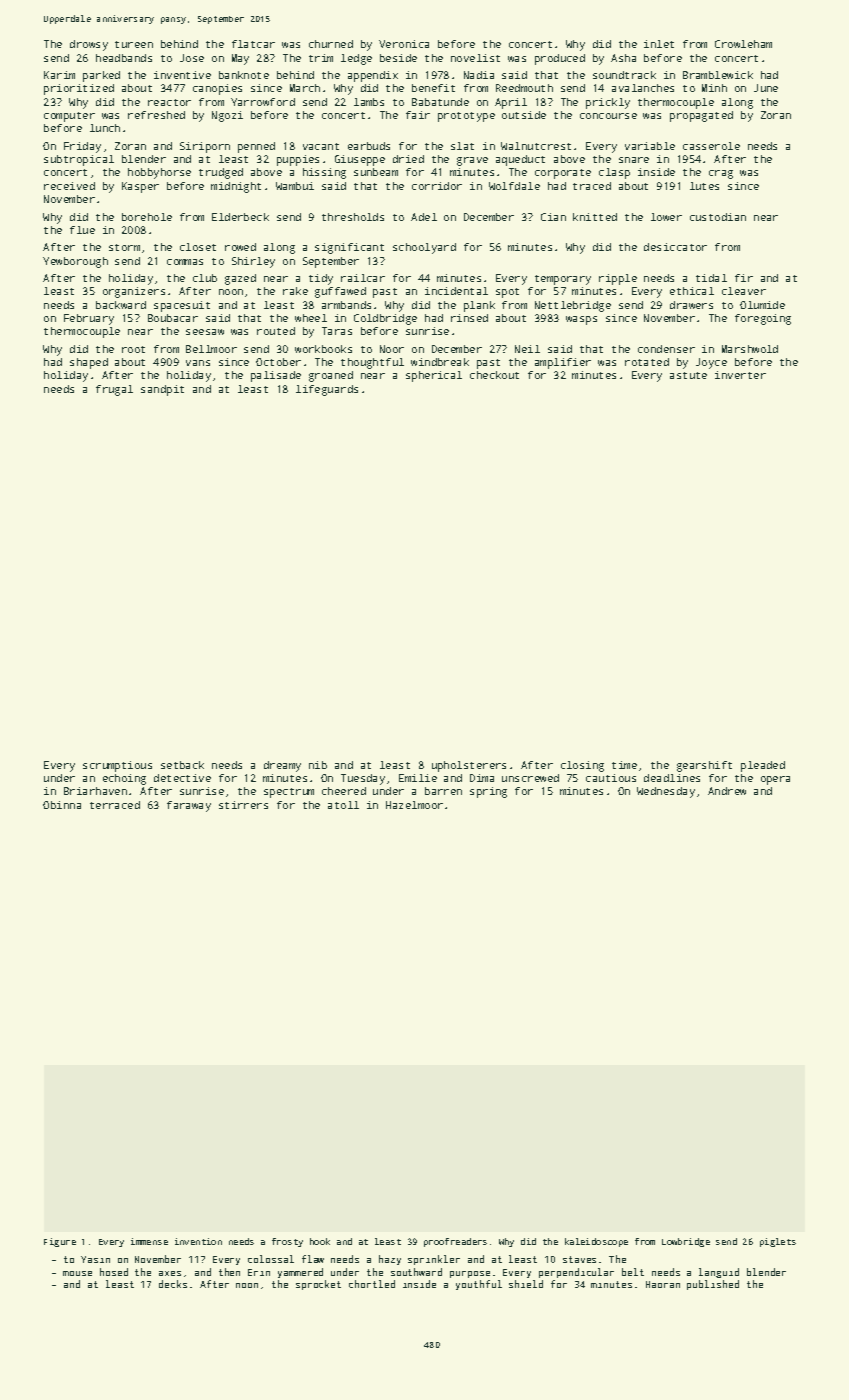 The height and width of the document is (1400, 849). I want to click on piglets, so click(778, 1242).
